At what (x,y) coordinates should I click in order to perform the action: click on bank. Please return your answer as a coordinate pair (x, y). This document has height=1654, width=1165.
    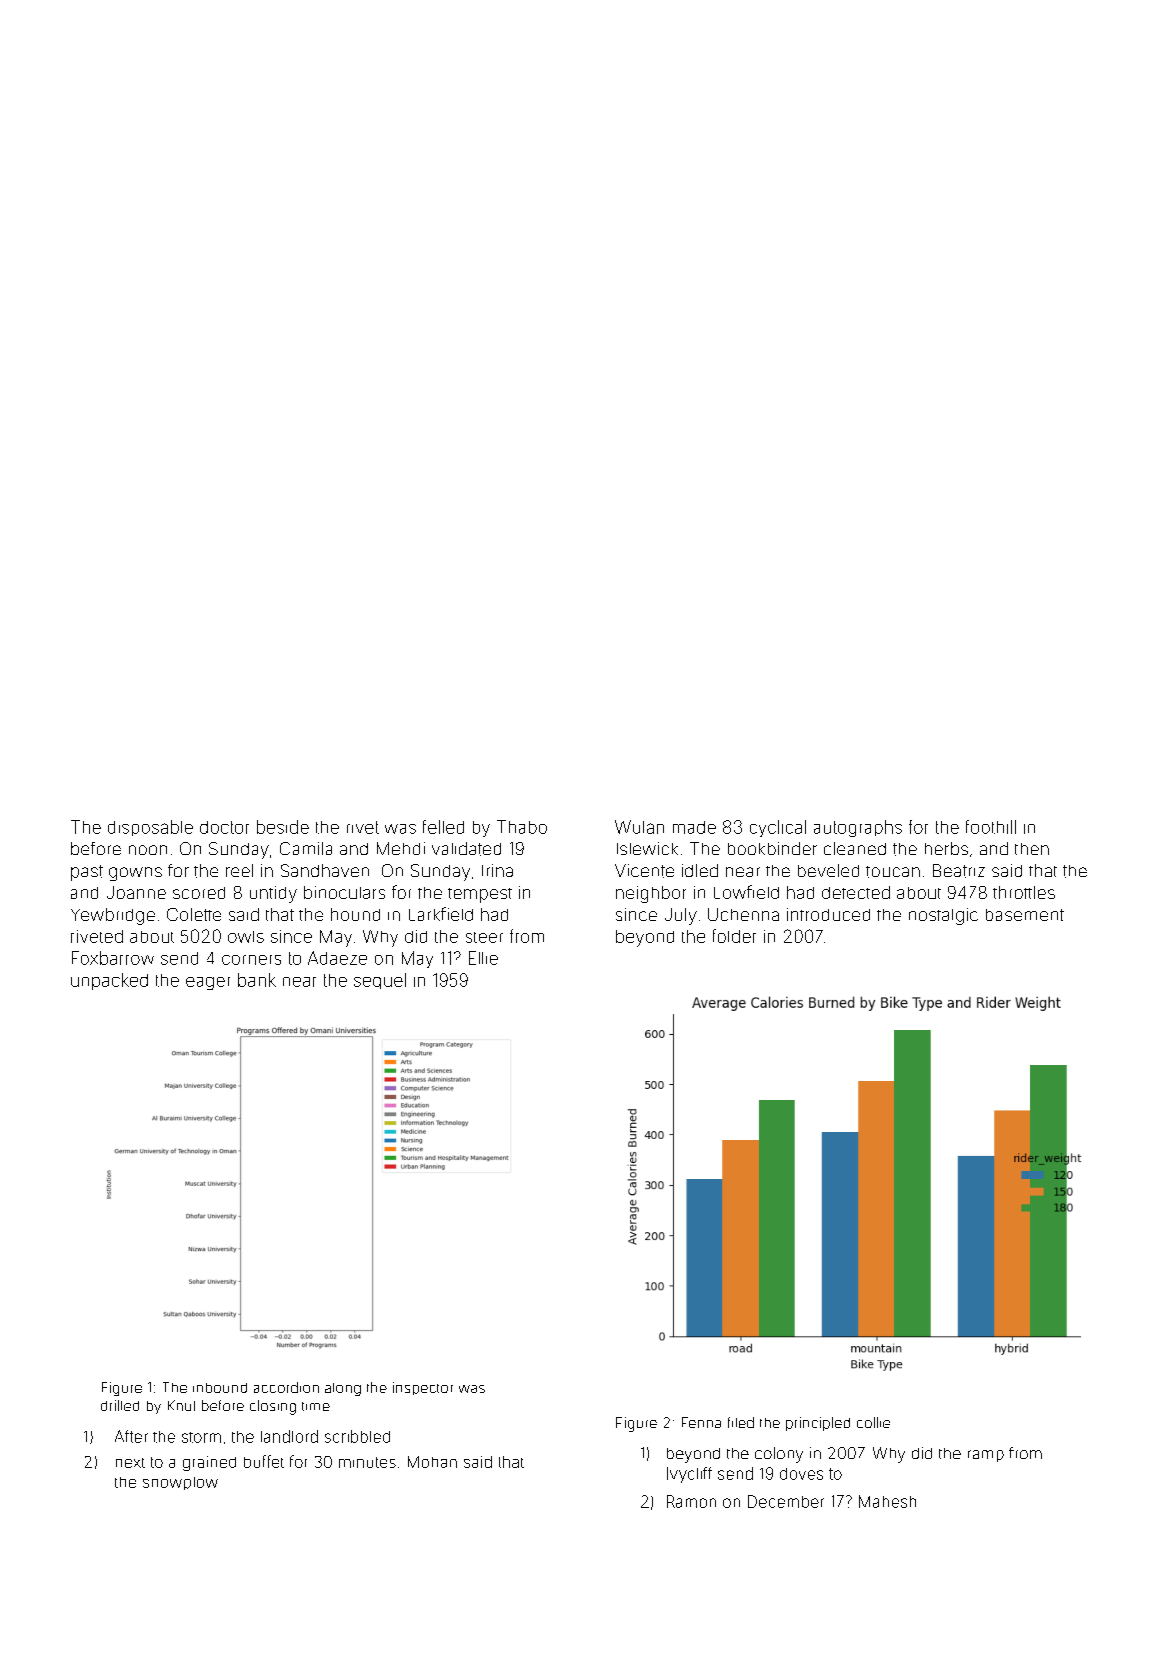
    Looking at the image, I should click on (257, 980).
